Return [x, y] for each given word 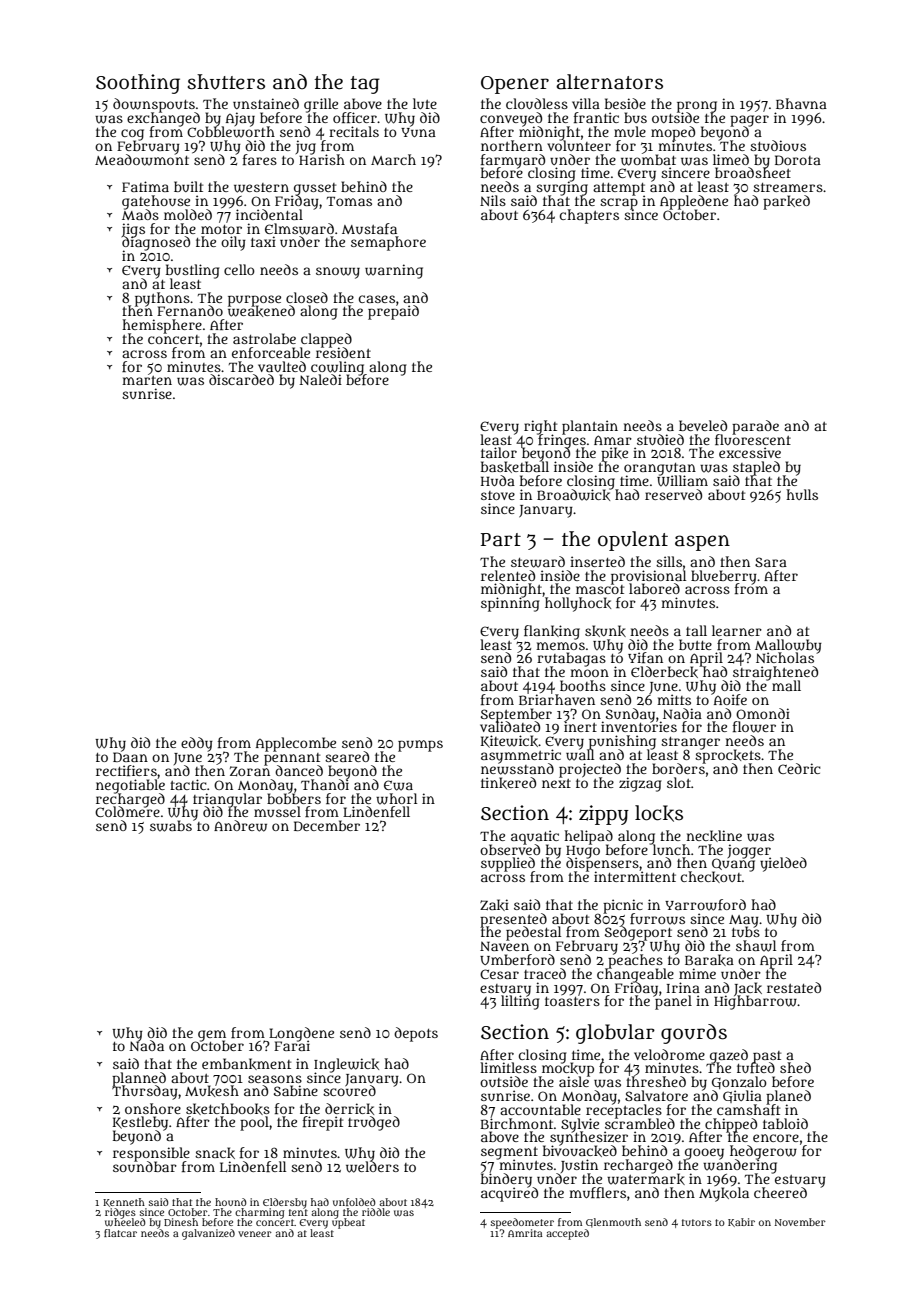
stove [498, 495]
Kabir [741, 1222]
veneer [255, 1234]
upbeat [348, 1224]
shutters [226, 82]
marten [147, 380]
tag [365, 85]
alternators [609, 82]
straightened [775, 673]
